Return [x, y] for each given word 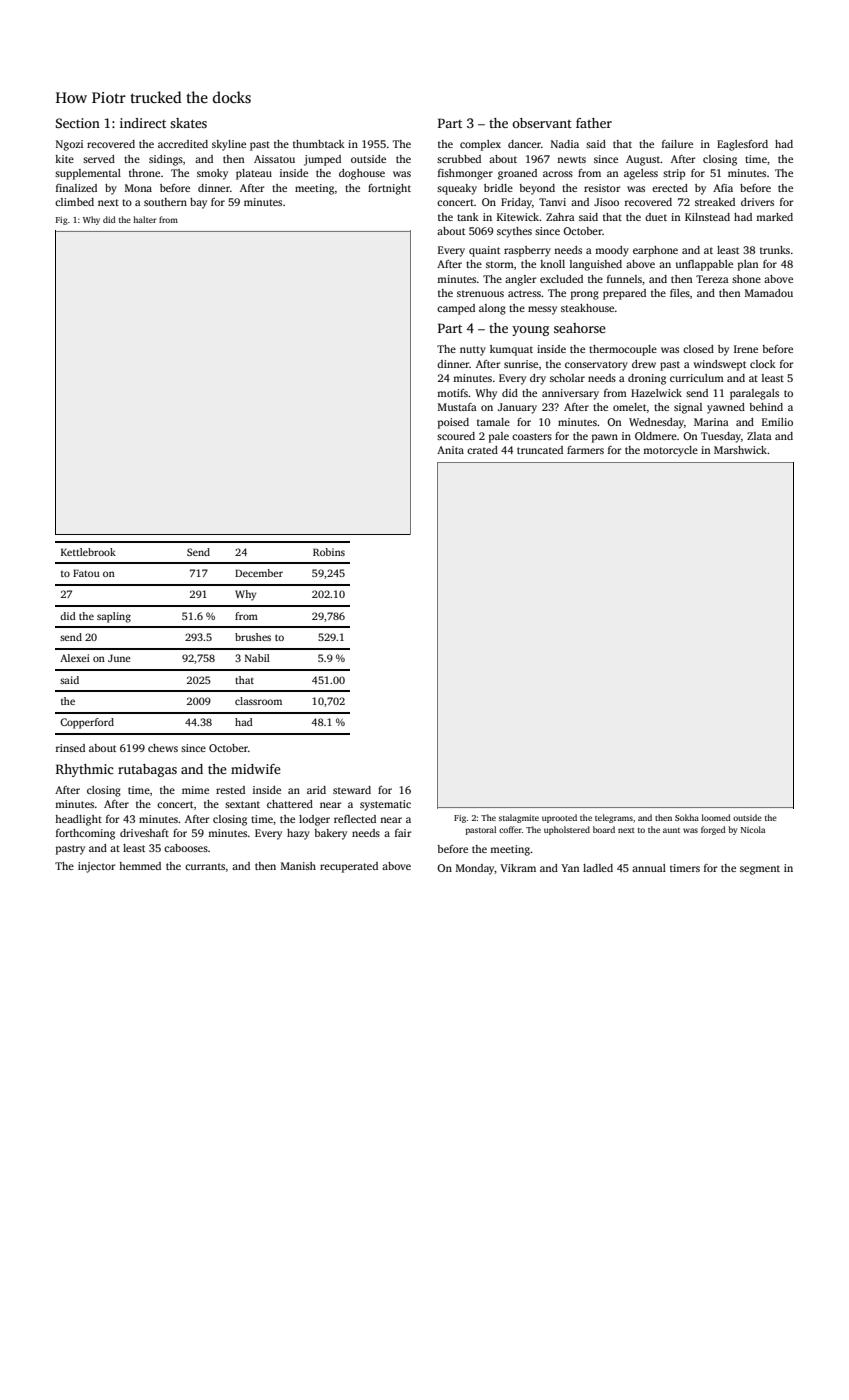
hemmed [140, 866]
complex [480, 145]
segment [760, 870]
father [594, 123]
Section [78, 123]
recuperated [349, 867]
